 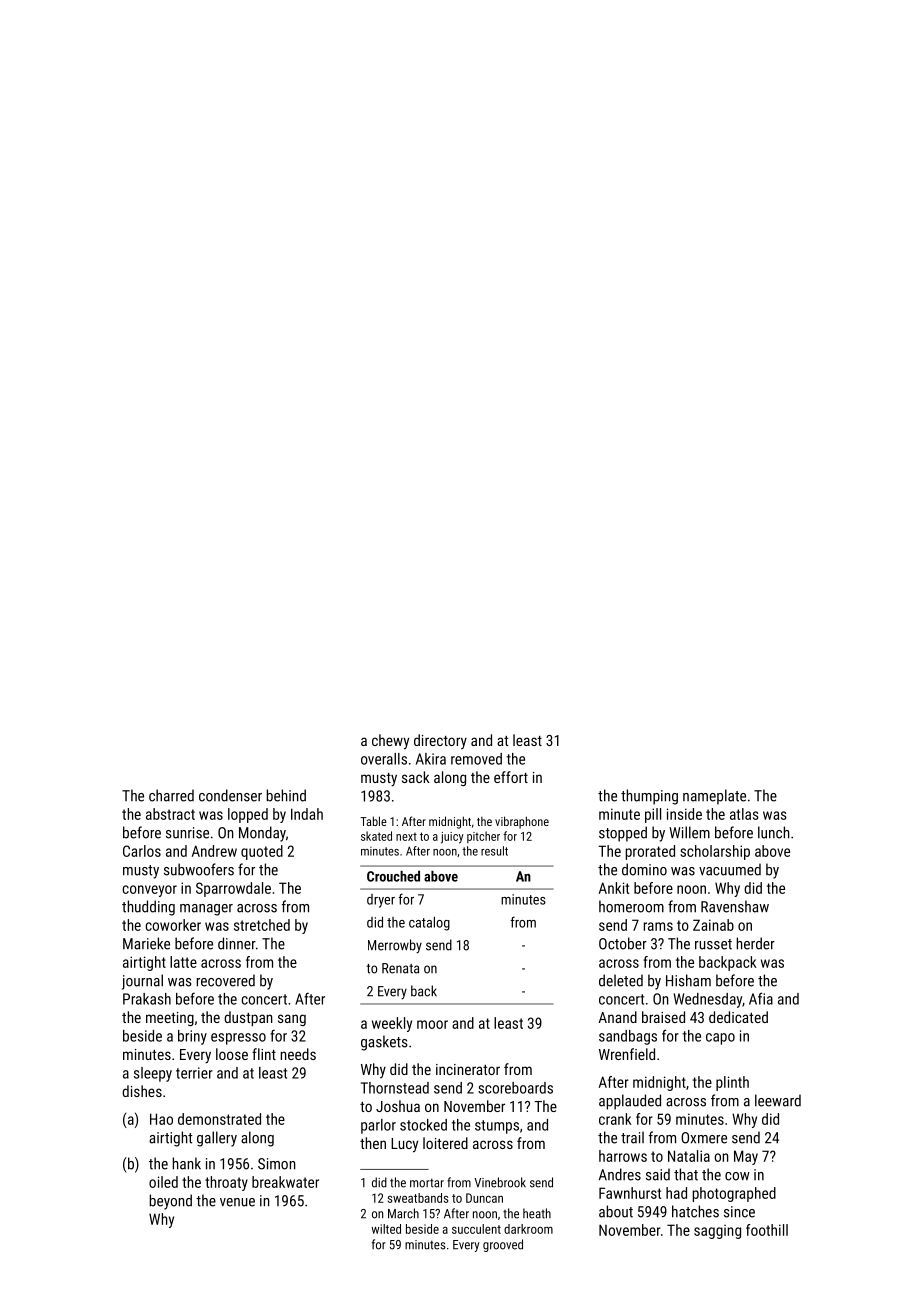 What do you see at coordinates (186, 1163) in the screenshot?
I see `hank` at bounding box center [186, 1163].
